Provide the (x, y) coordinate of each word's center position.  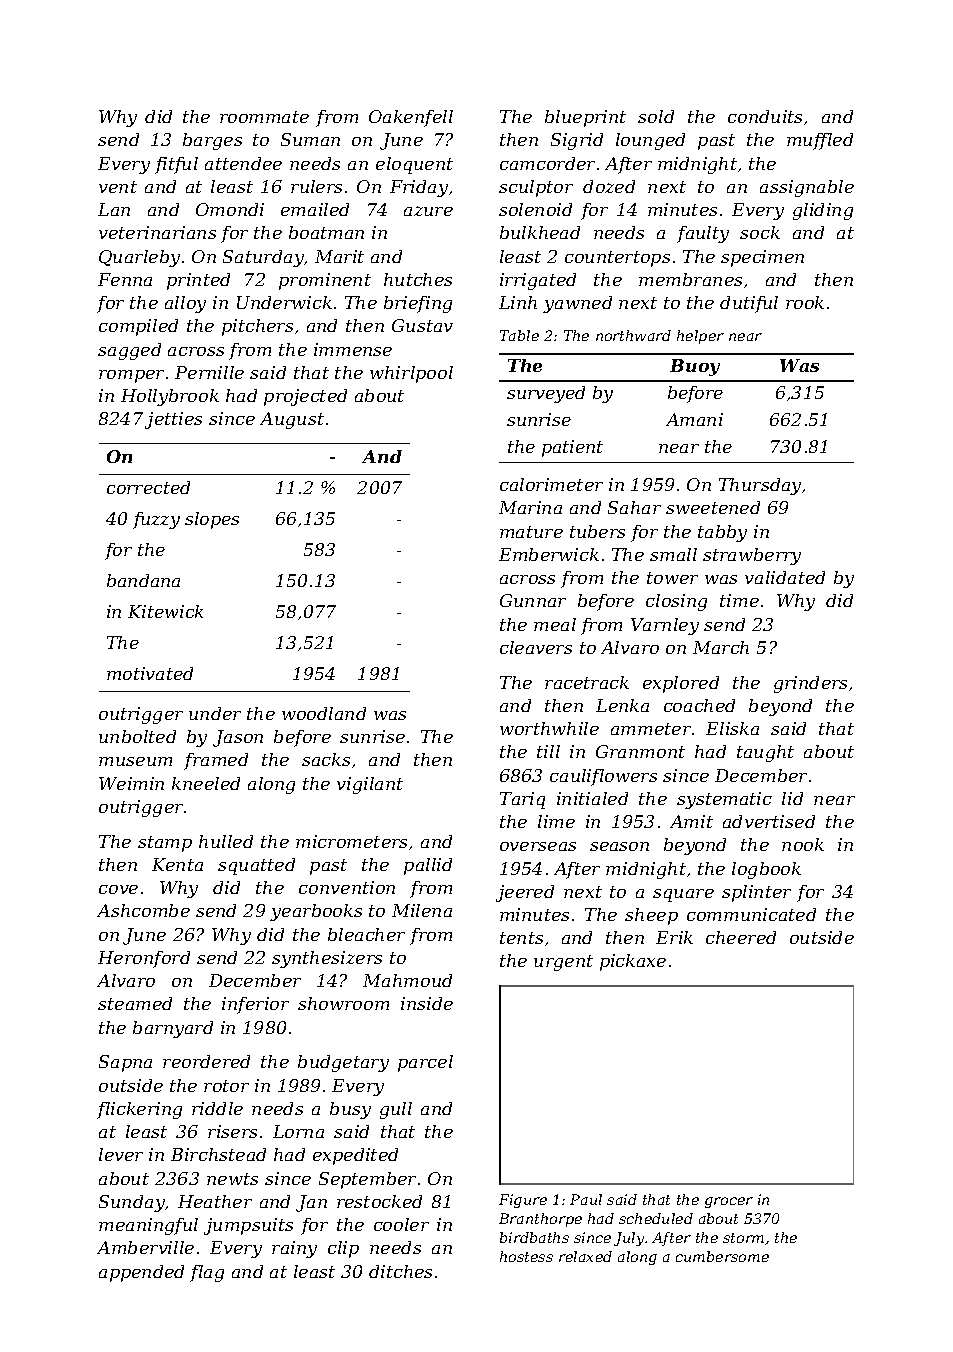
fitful (176, 165)
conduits (765, 116)
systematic (724, 800)
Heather (215, 1201)
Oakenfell (411, 118)
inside (427, 1003)
